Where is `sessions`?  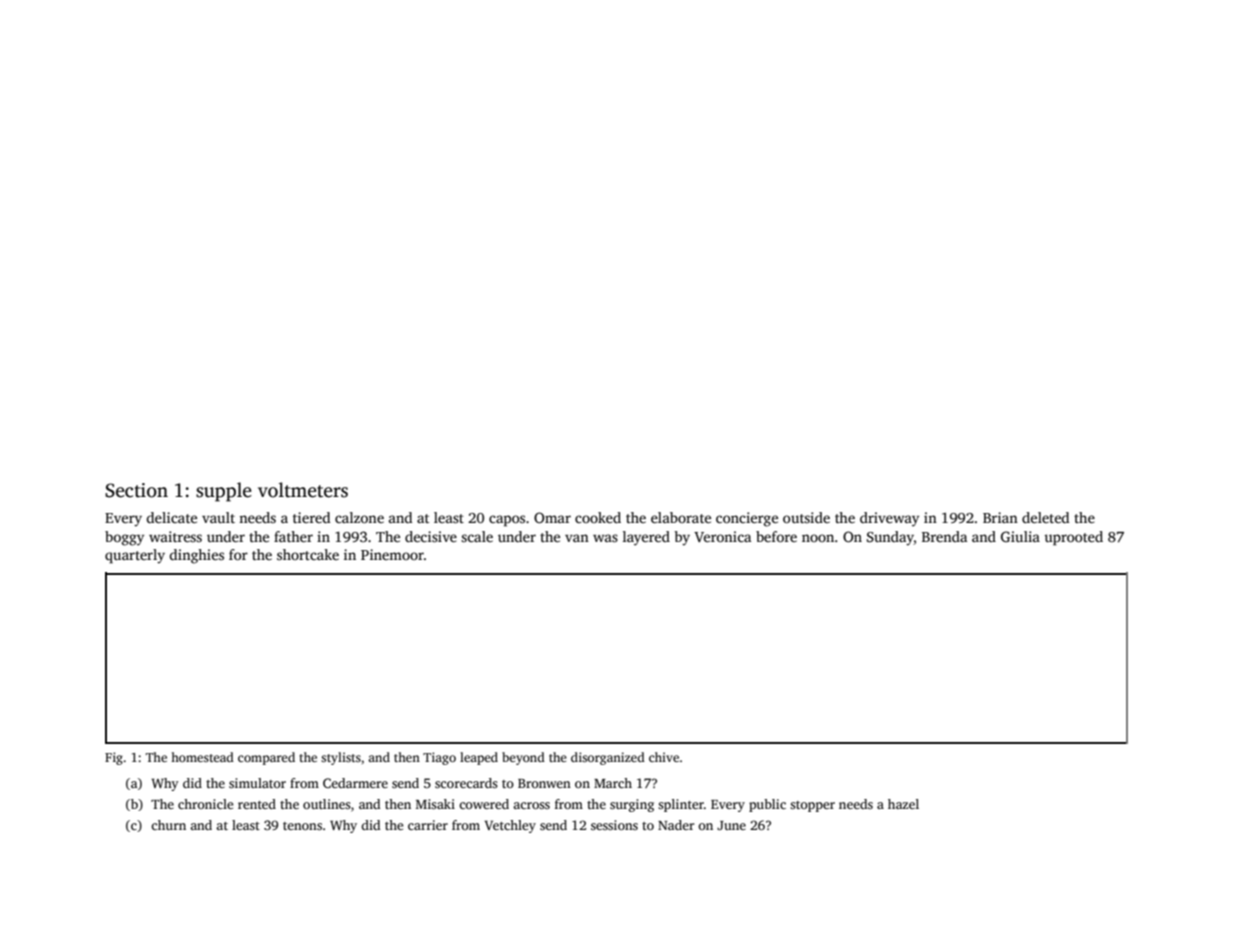 sessions is located at coordinates (614, 825).
